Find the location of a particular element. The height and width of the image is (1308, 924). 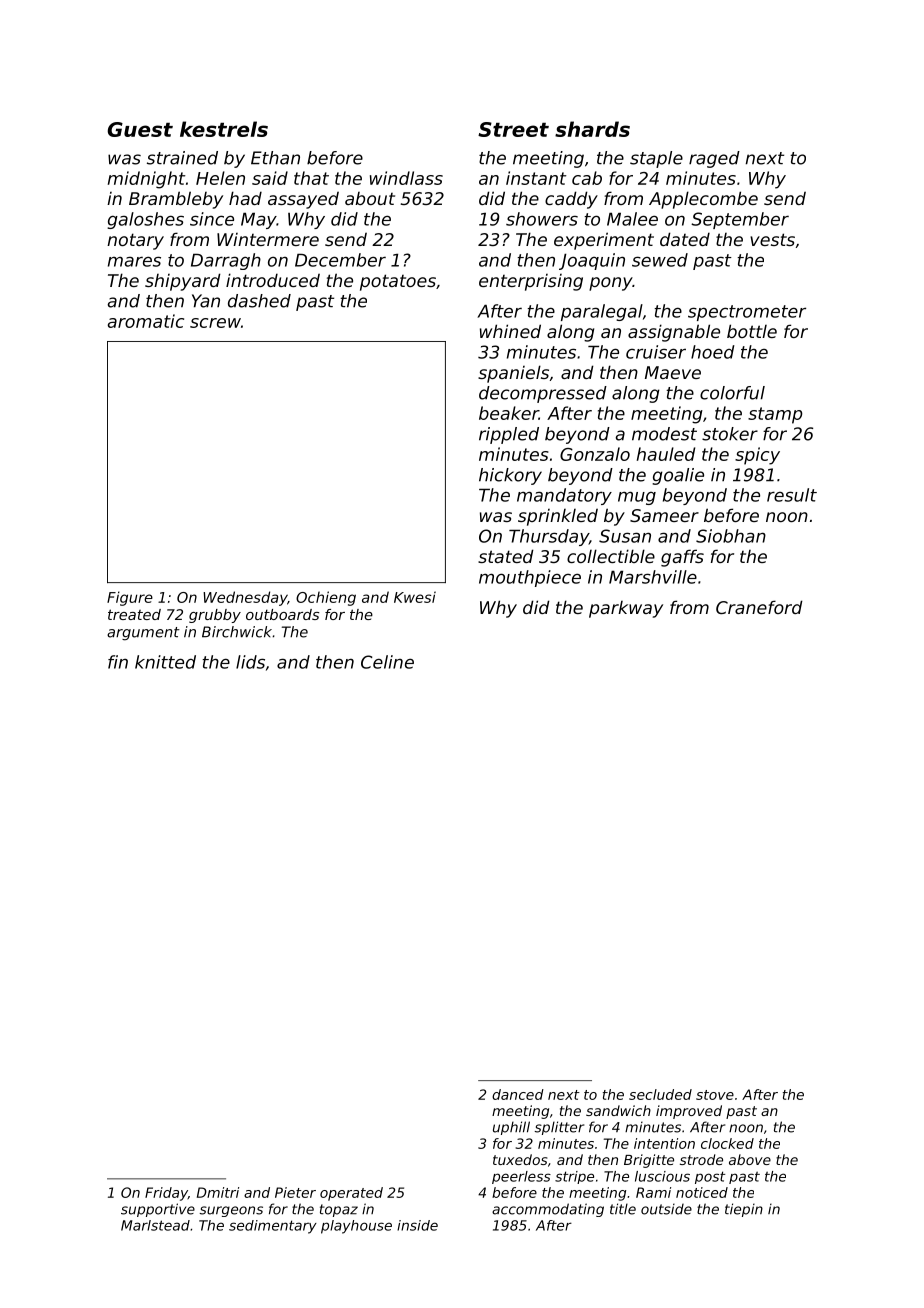

Street is located at coordinates (513, 129).
